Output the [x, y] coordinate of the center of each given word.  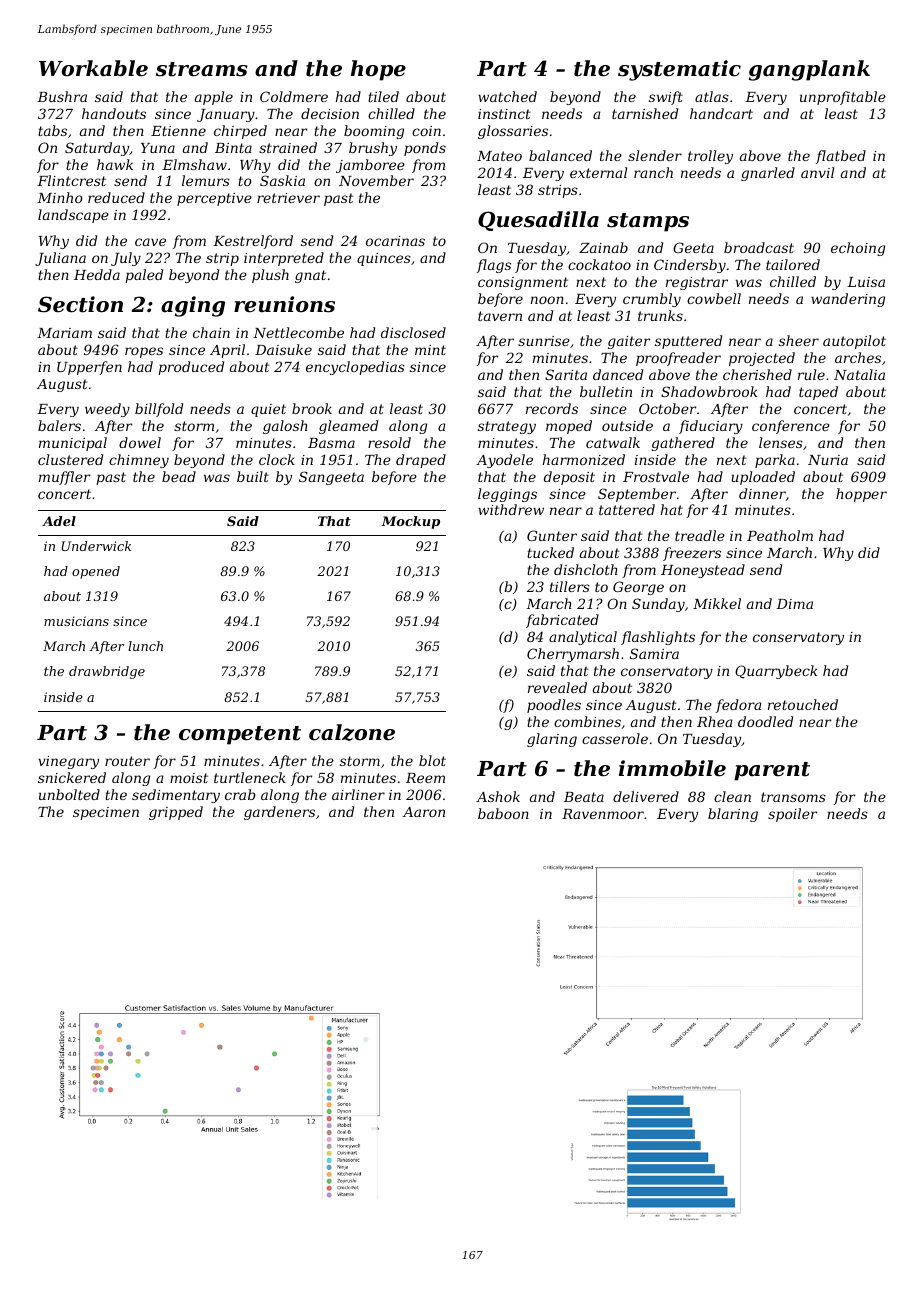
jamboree [370, 166]
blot [432, 760]
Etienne [178, 131]
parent [772, 771]
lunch [145, 646]
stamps [648, 222]
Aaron [424, 812]
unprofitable [843, 98]
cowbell [714, 298]
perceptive [214, 199]
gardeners [279, 813]
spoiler [792, 815]
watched [507, 96]
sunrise [544, 341]
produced [191, 368]
